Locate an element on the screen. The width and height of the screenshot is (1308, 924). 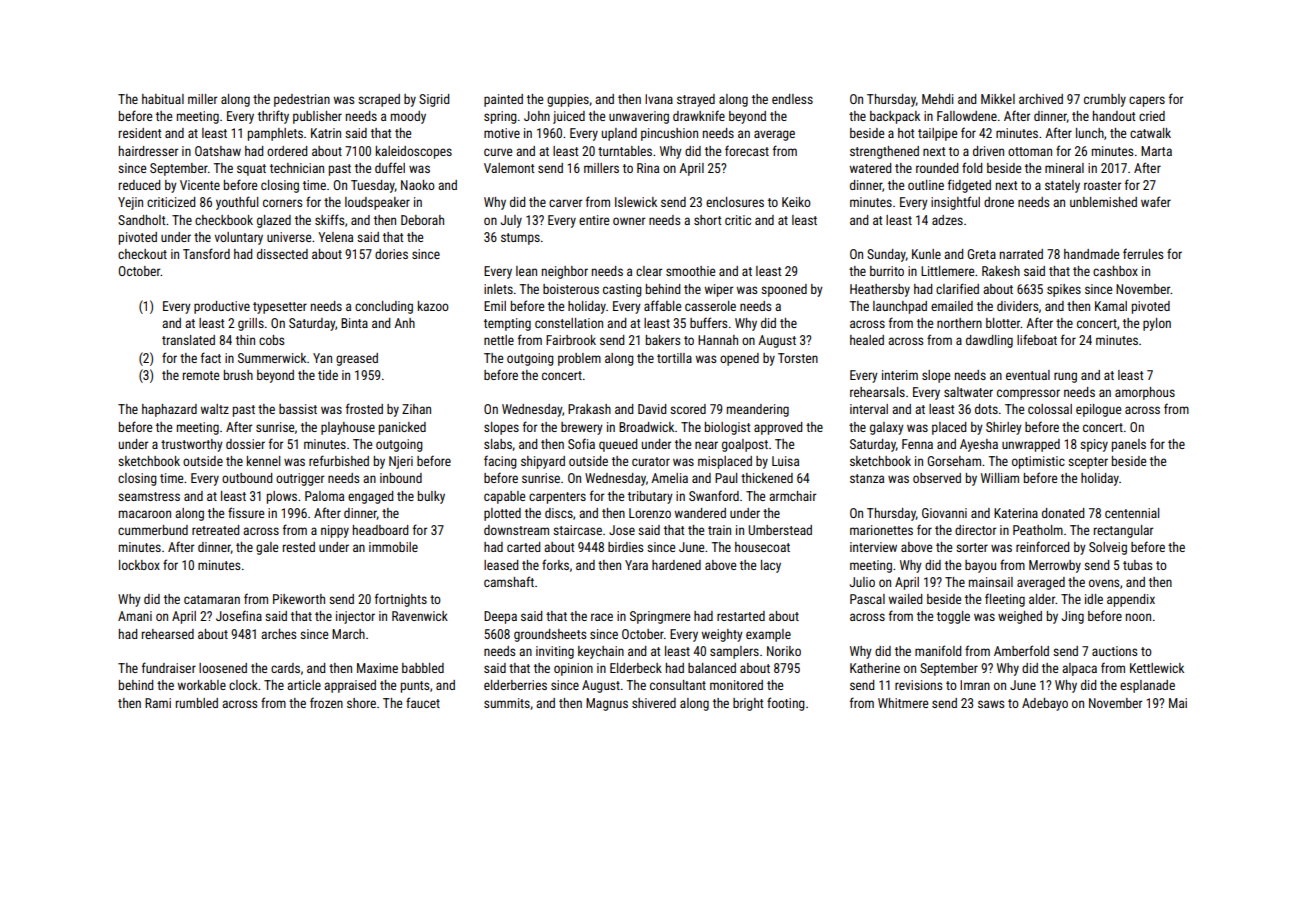
nippy is located at coordinates (335, 531).
